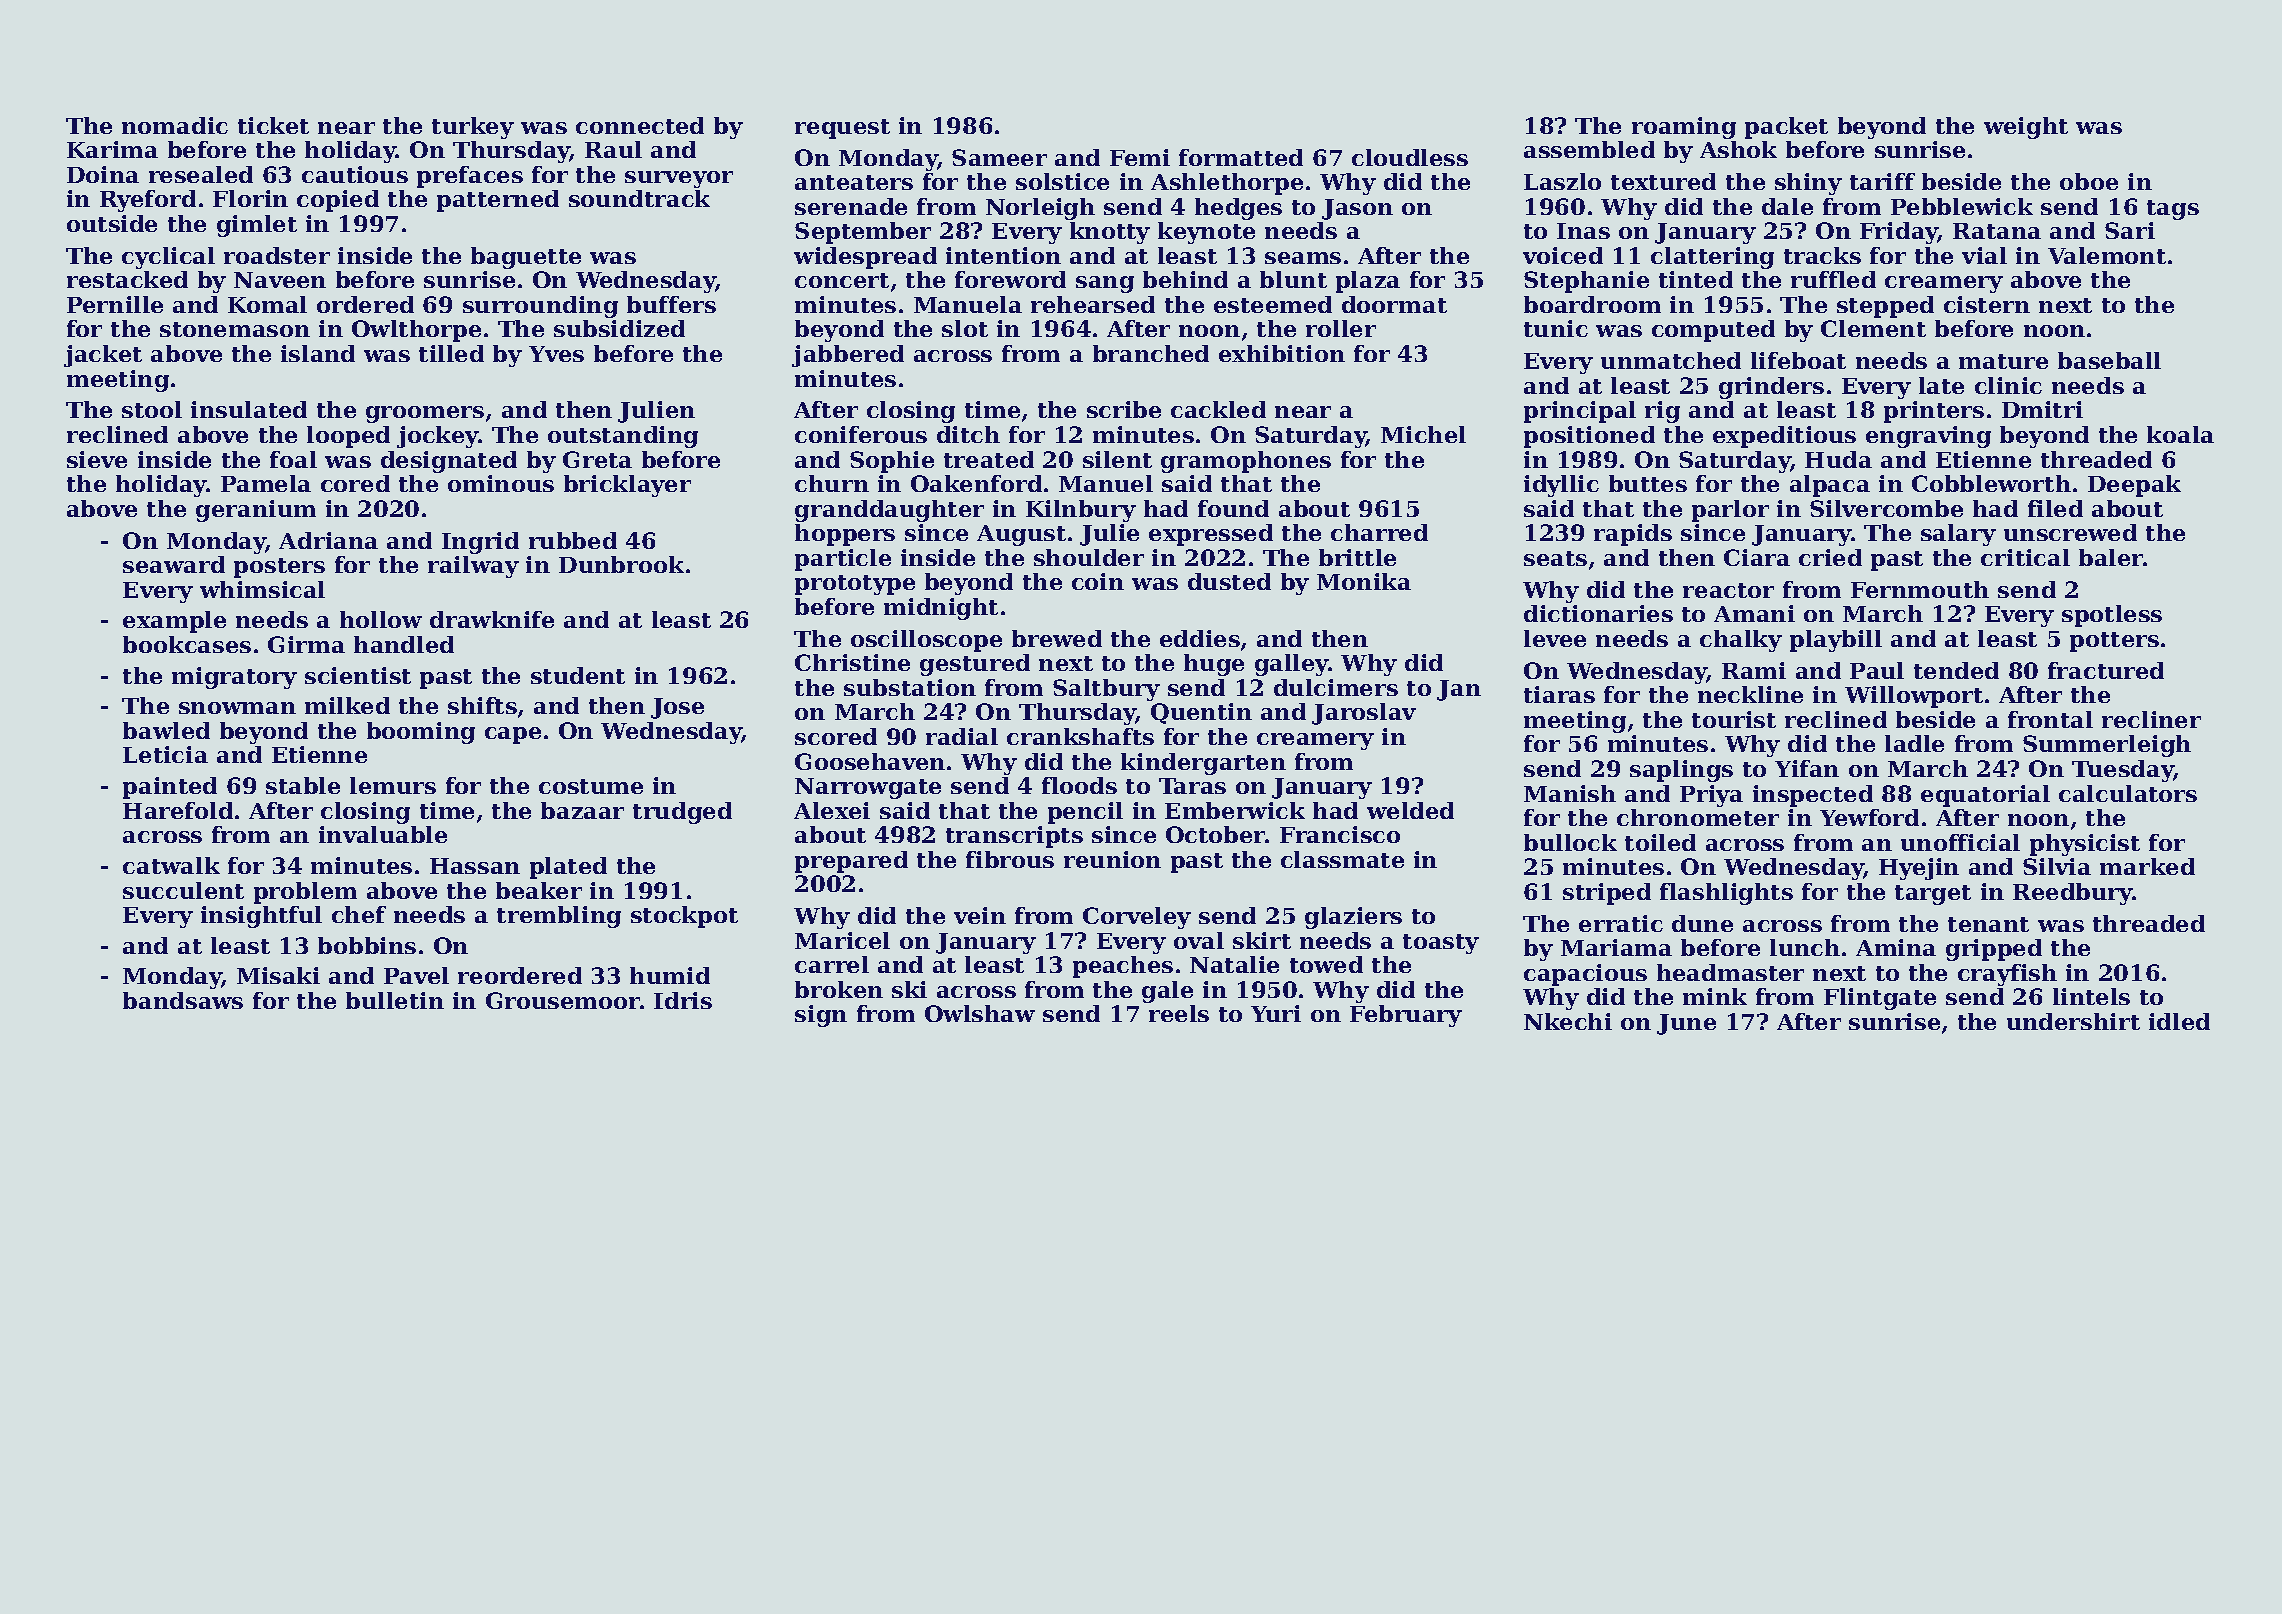  I want to click on request, so click(842, 129).
